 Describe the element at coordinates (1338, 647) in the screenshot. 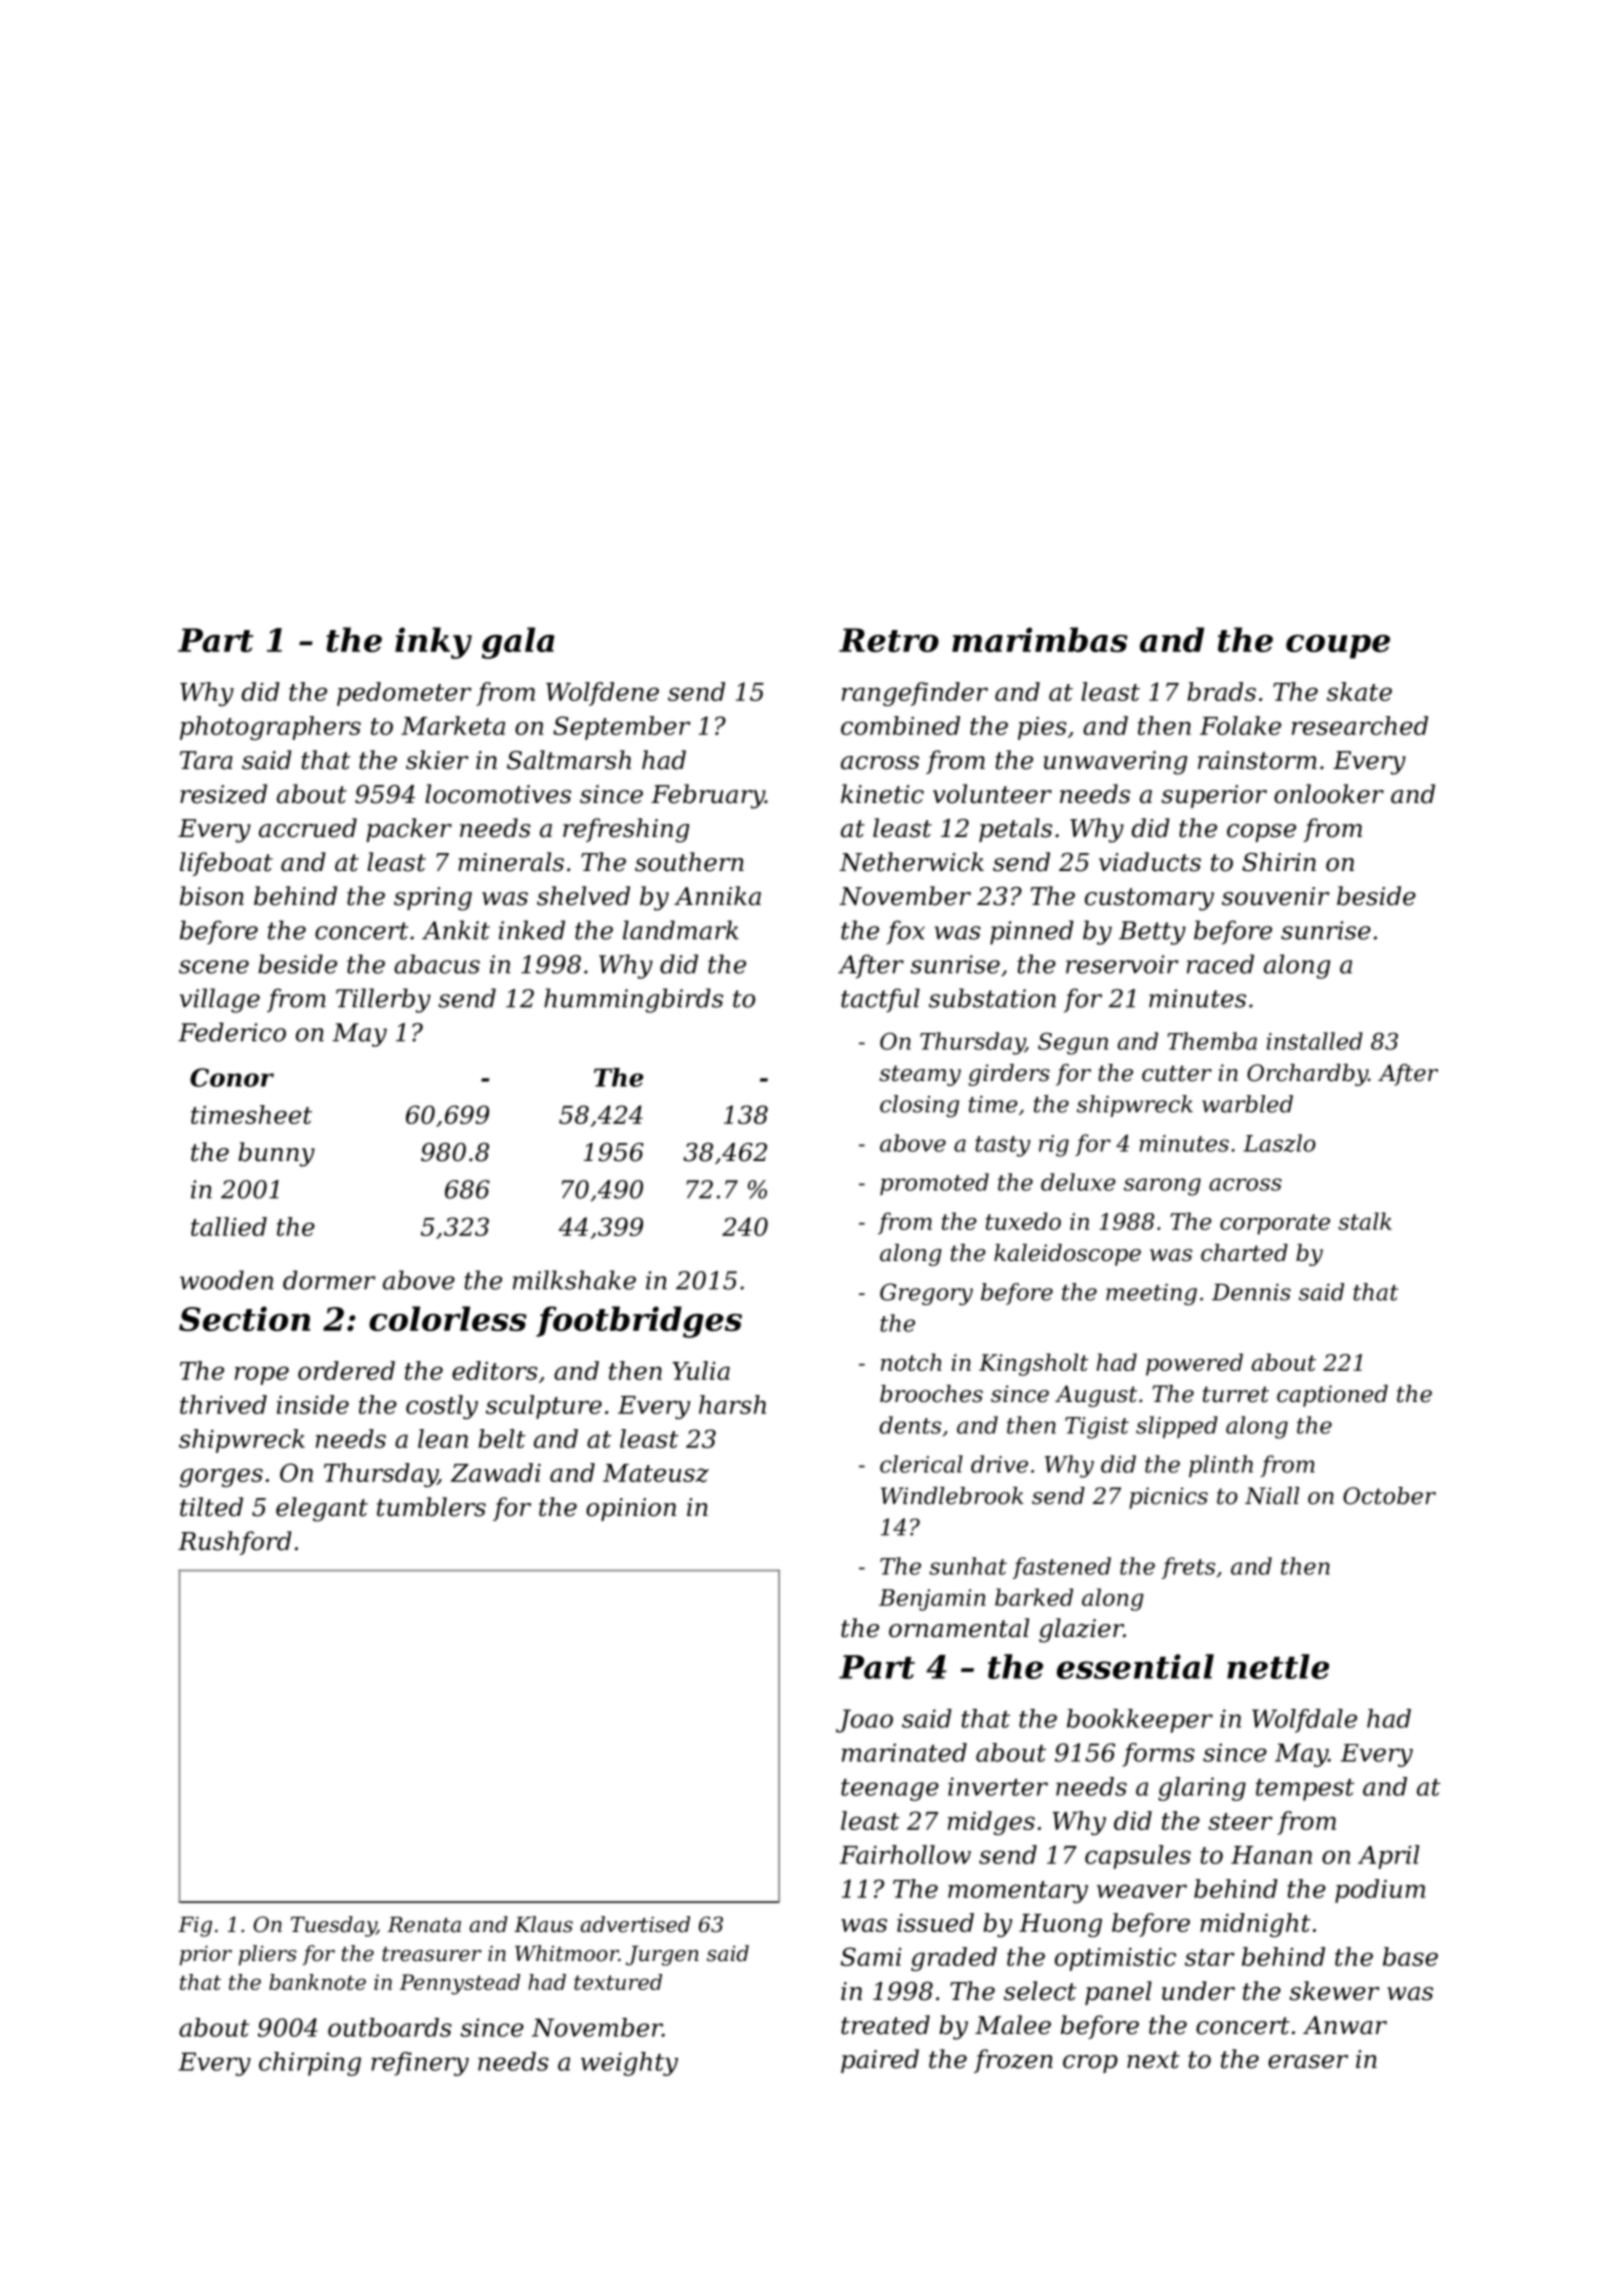

I see `coupe` at that location.
